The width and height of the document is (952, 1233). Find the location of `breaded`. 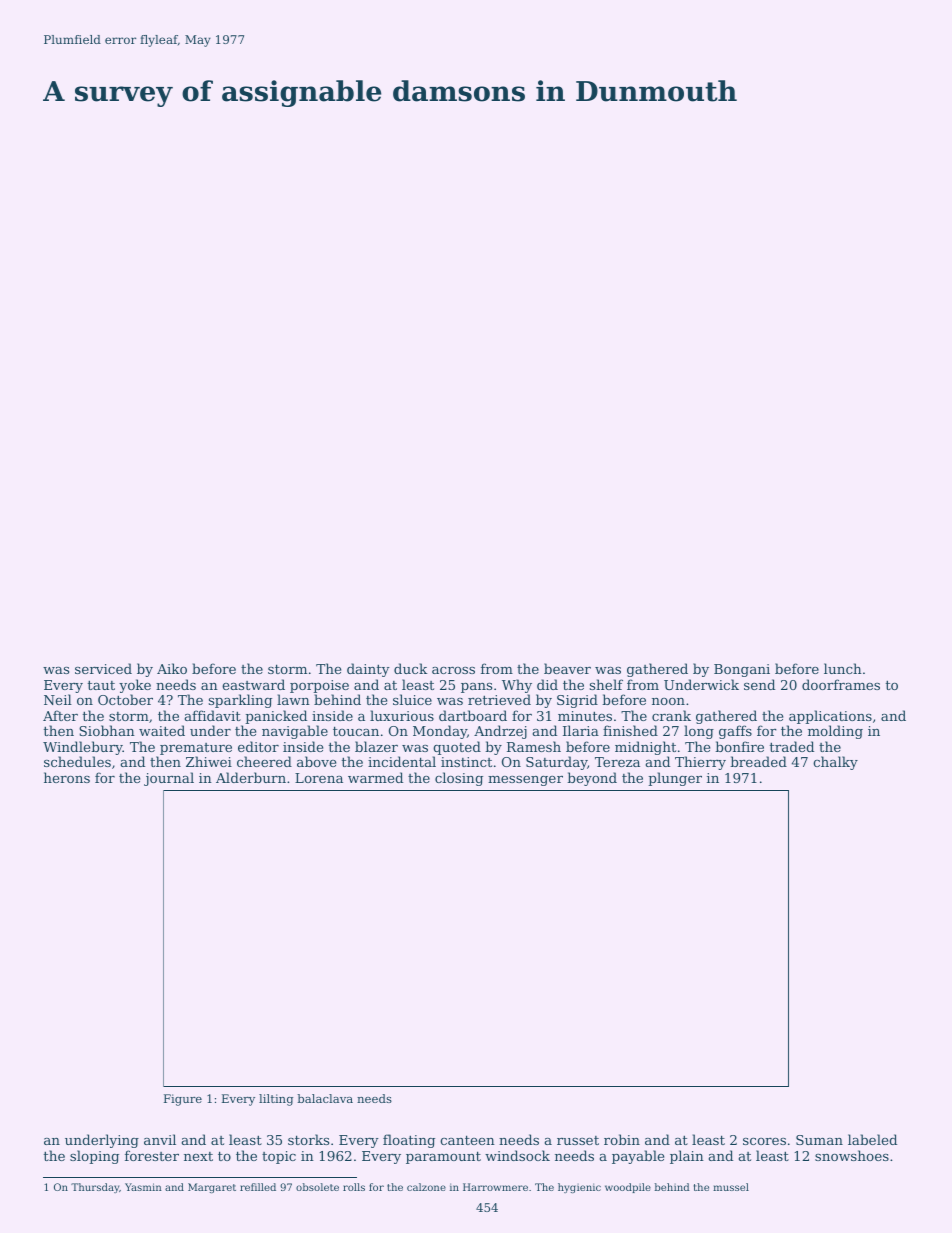

breaded is located at coordinates (758, 761).
